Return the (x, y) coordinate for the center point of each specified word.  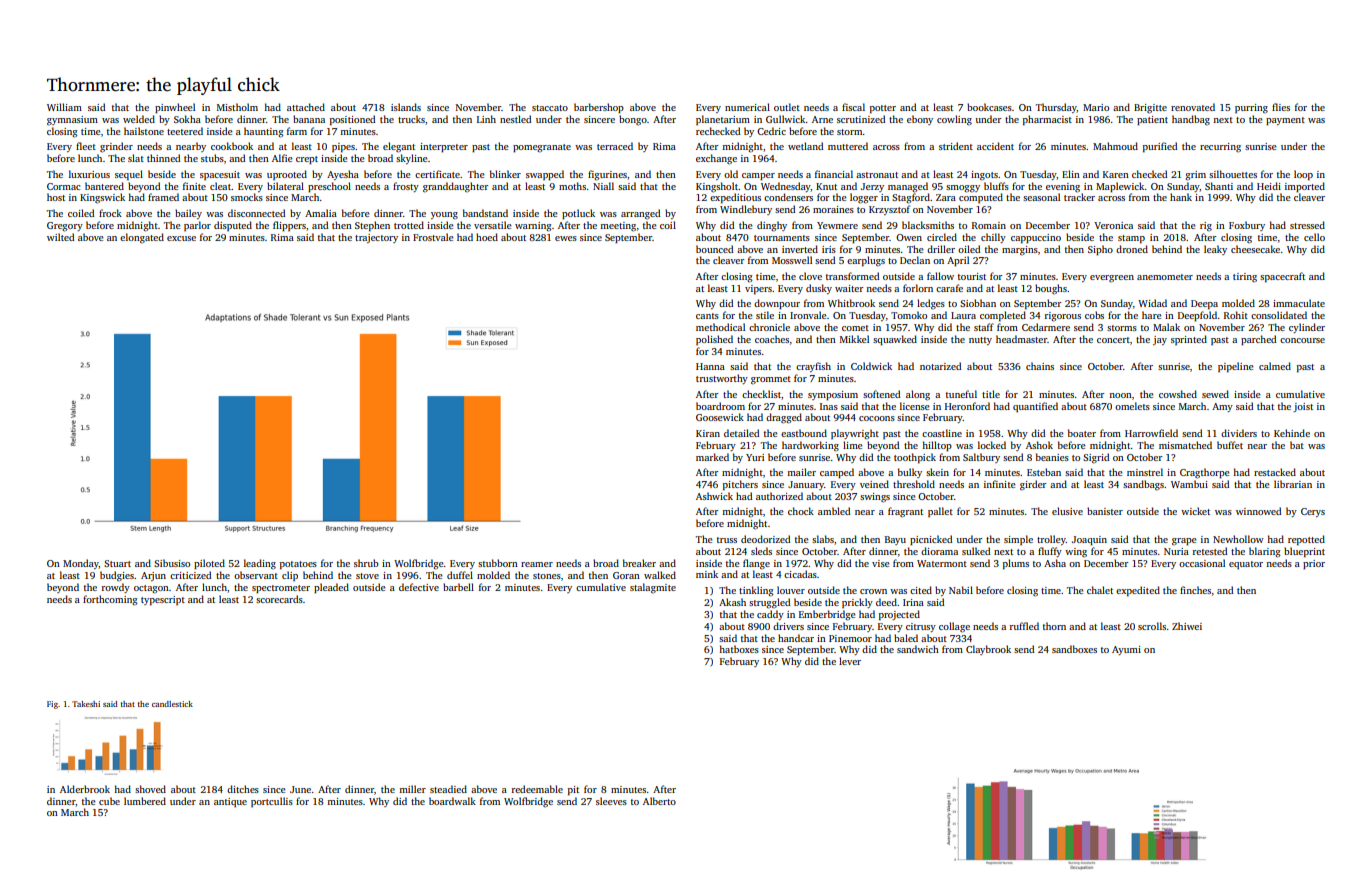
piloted (209, 564)
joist (1303, 407)
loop (1303, 175)
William (64, 107)
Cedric (771, 131)
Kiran (708, 433)
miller (412, 789)
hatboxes (739, 649)
